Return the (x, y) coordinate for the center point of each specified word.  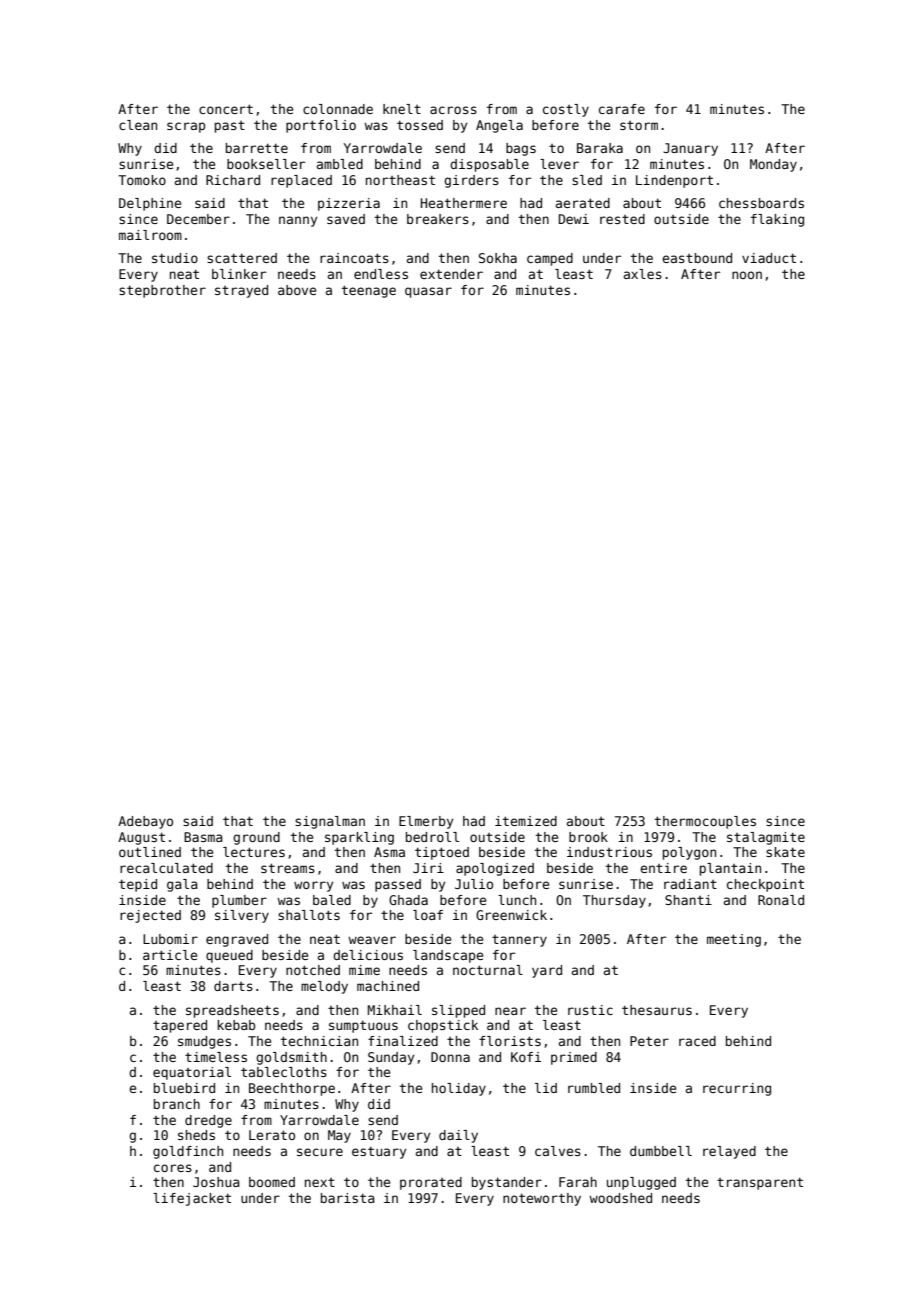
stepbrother (162, 291)
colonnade (338, 109)
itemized (526, 821)
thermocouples (705, 822)
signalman (330, 822)
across (453, 110)
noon (747, 275)
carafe (622, 109)
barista (348, 1198)
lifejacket (192, 1199)
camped (550, 259)
